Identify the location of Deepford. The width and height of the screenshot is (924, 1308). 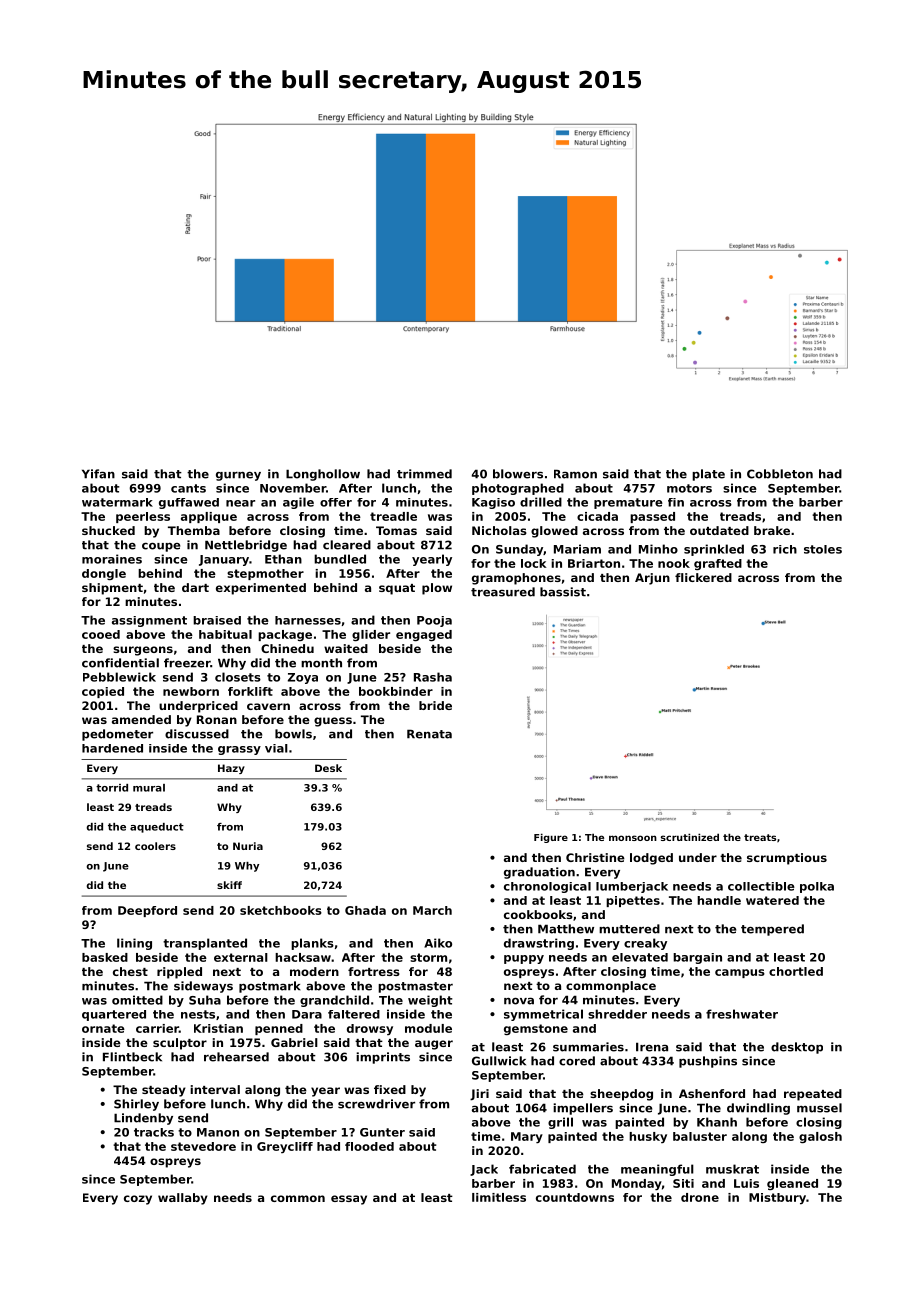
(147, 911).
